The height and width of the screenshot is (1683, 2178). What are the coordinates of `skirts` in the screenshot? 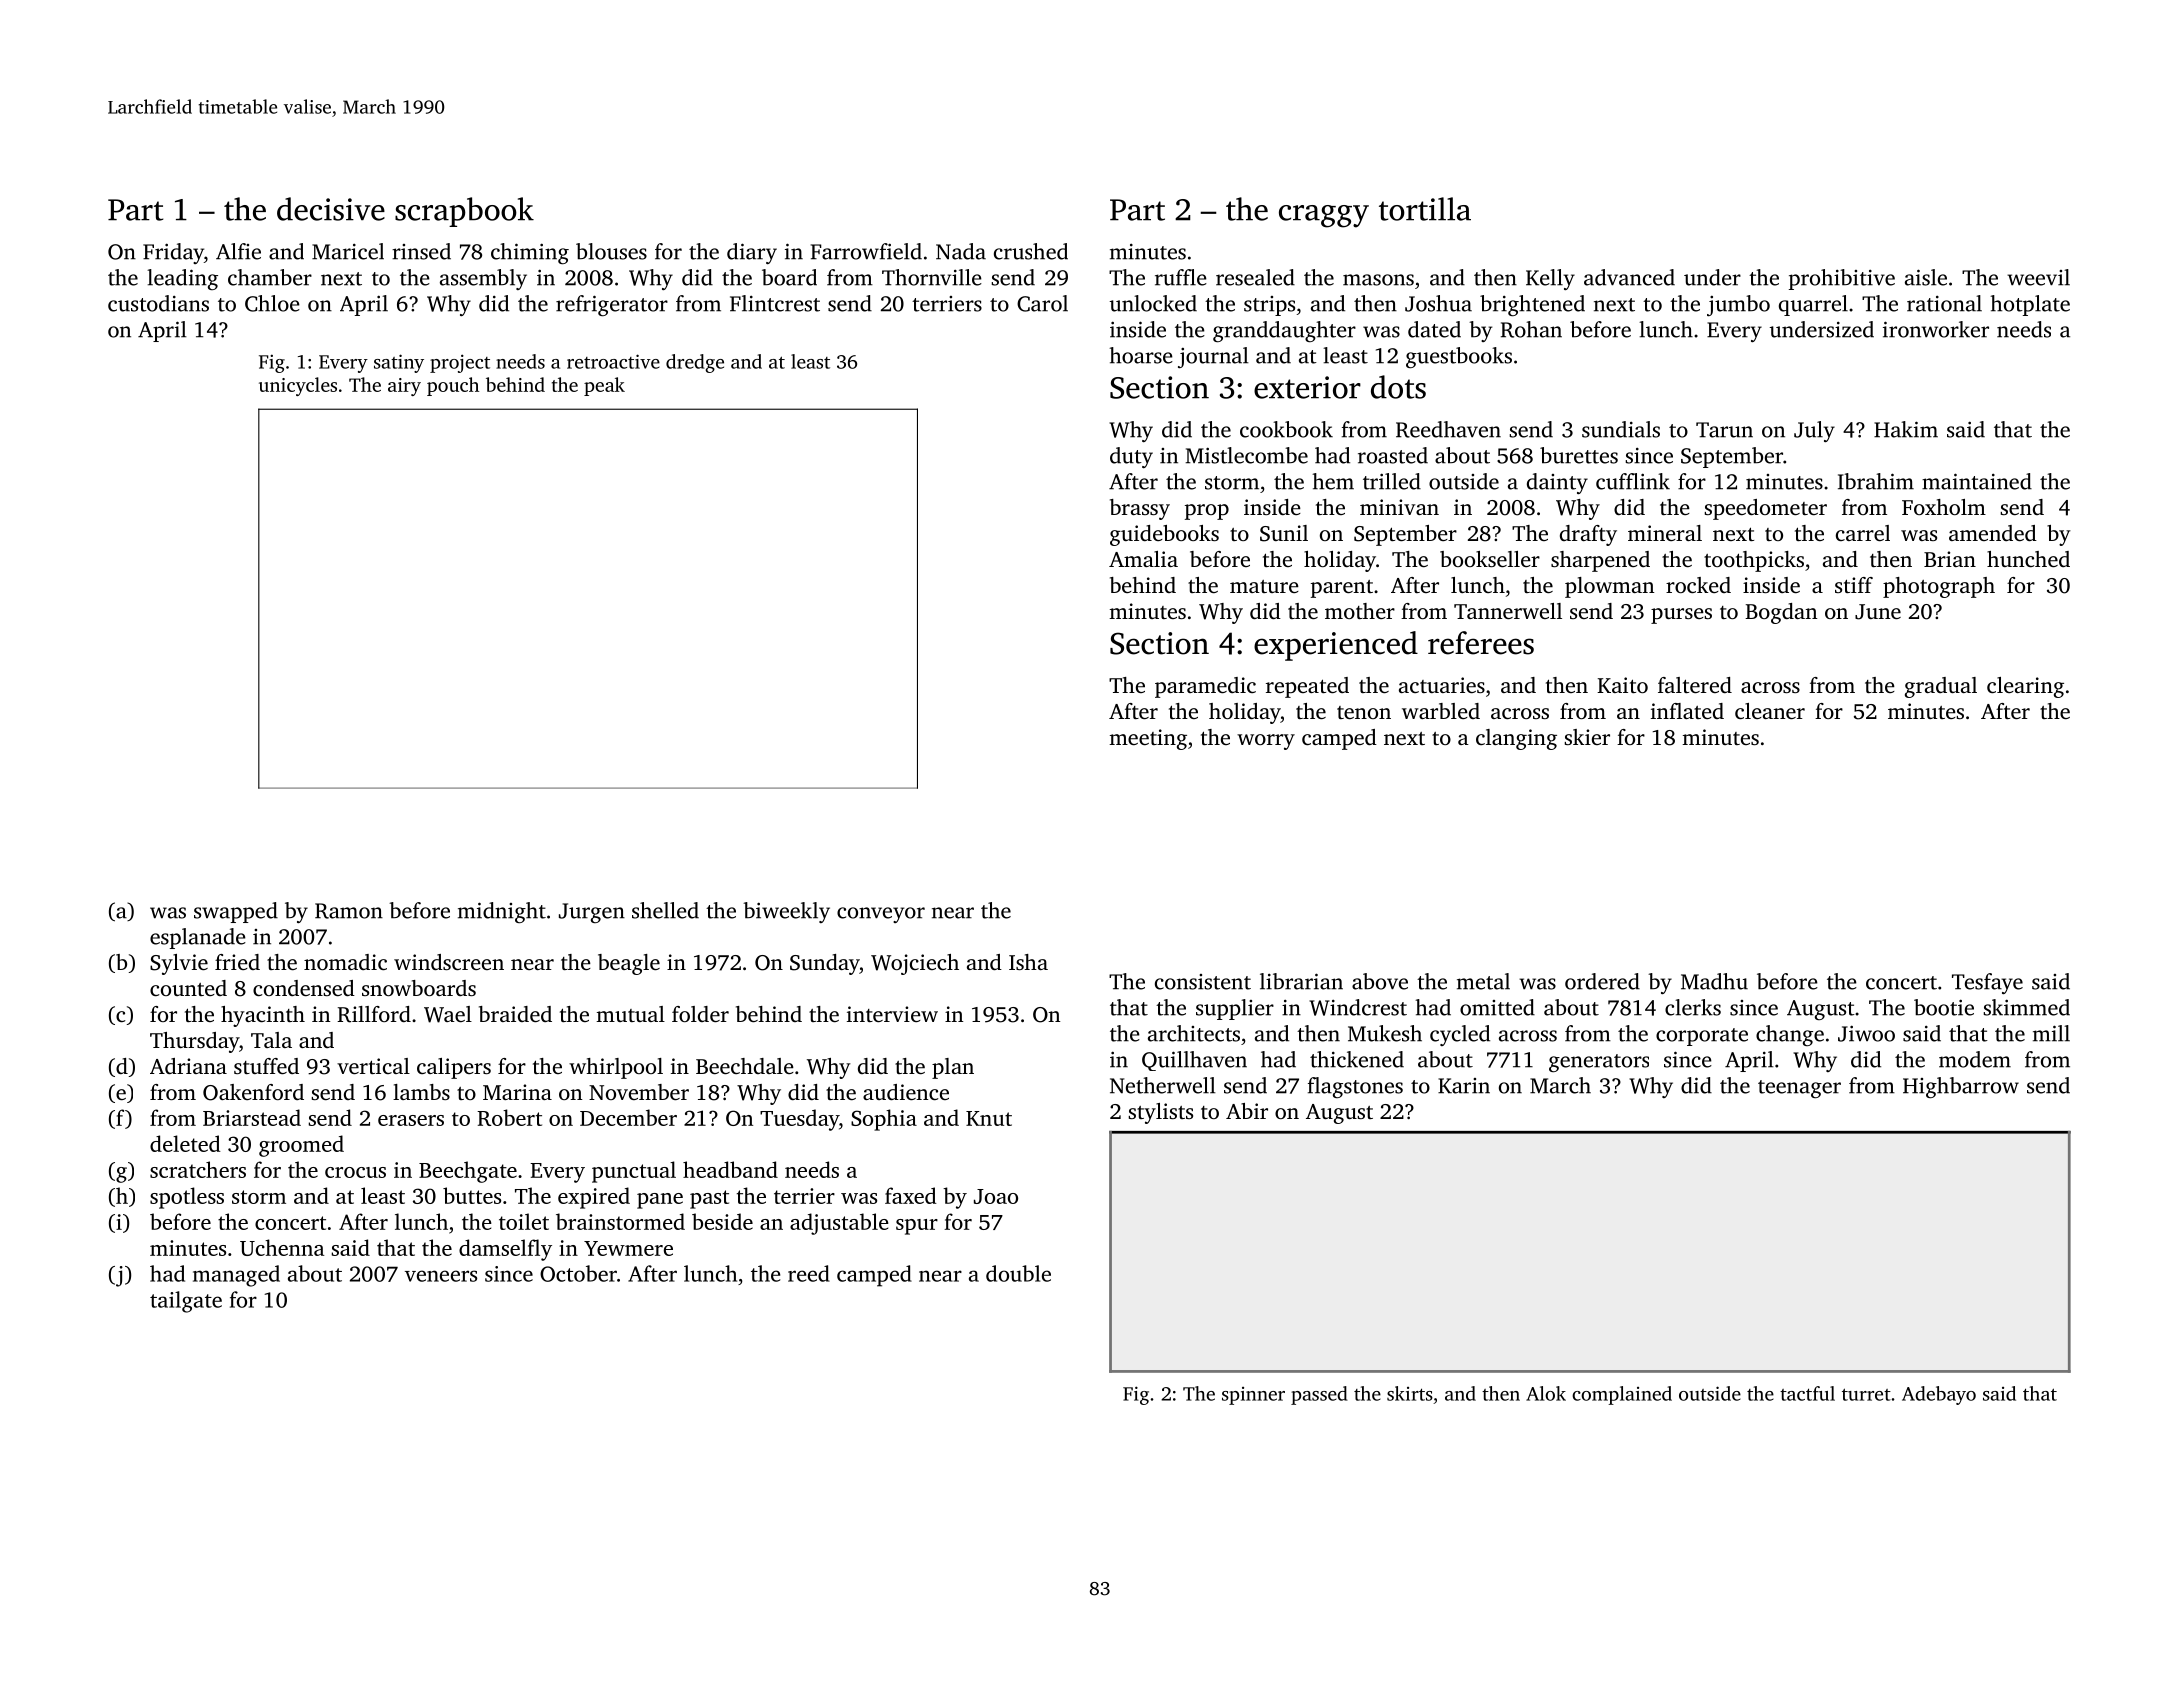 It's located at (1410, 1393).
